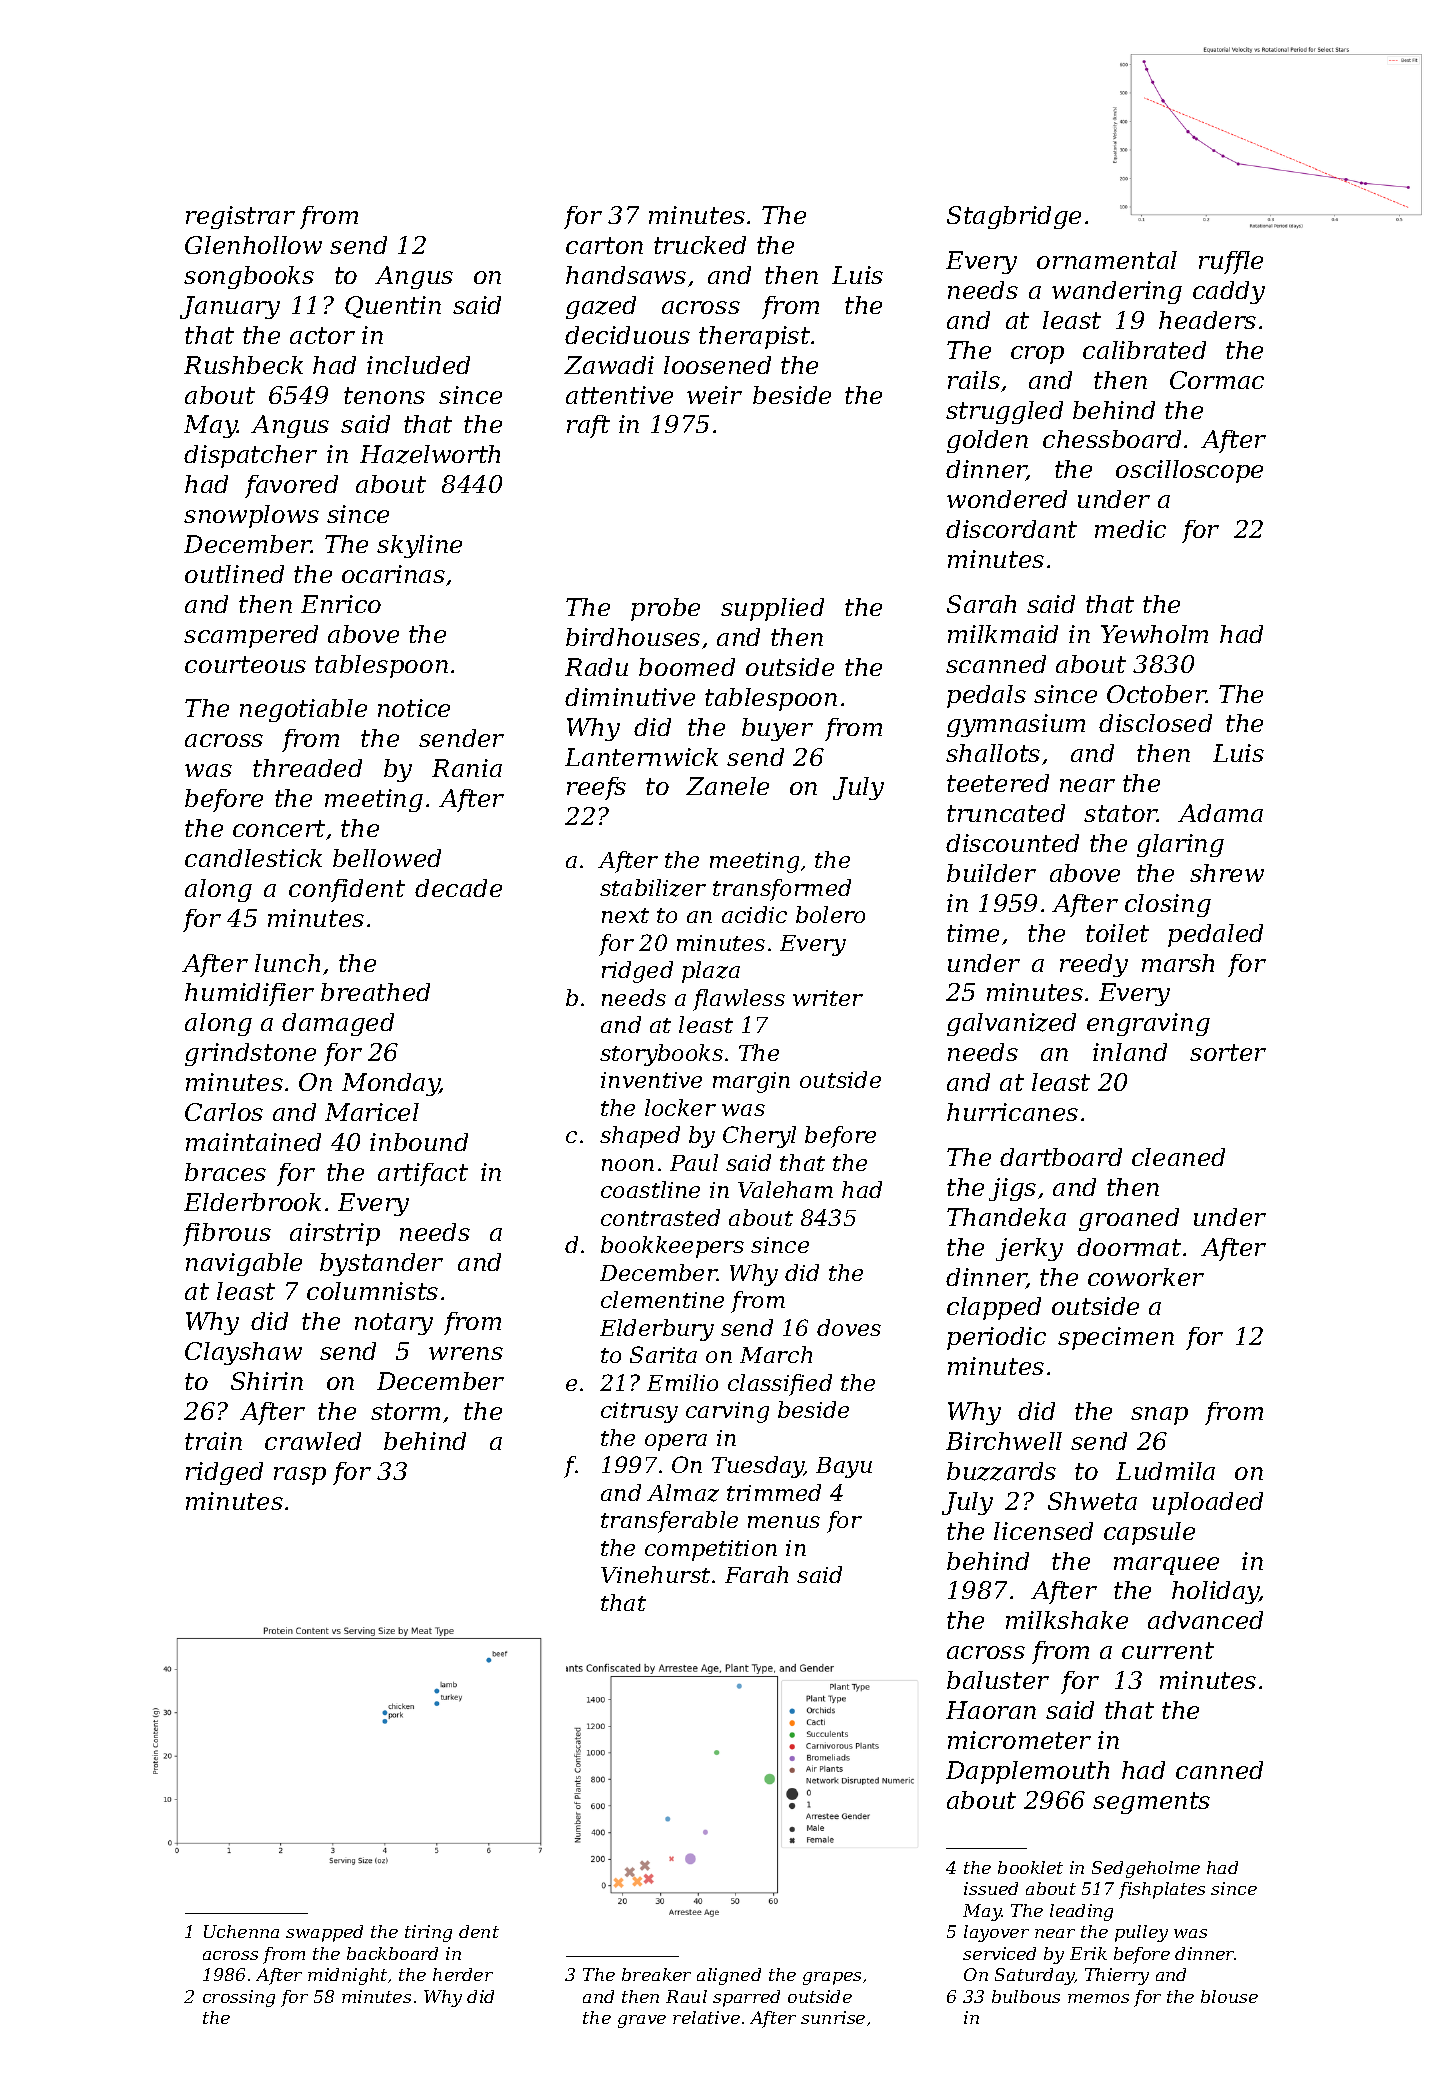  I want to click on grapes, so click(832, 1978).
